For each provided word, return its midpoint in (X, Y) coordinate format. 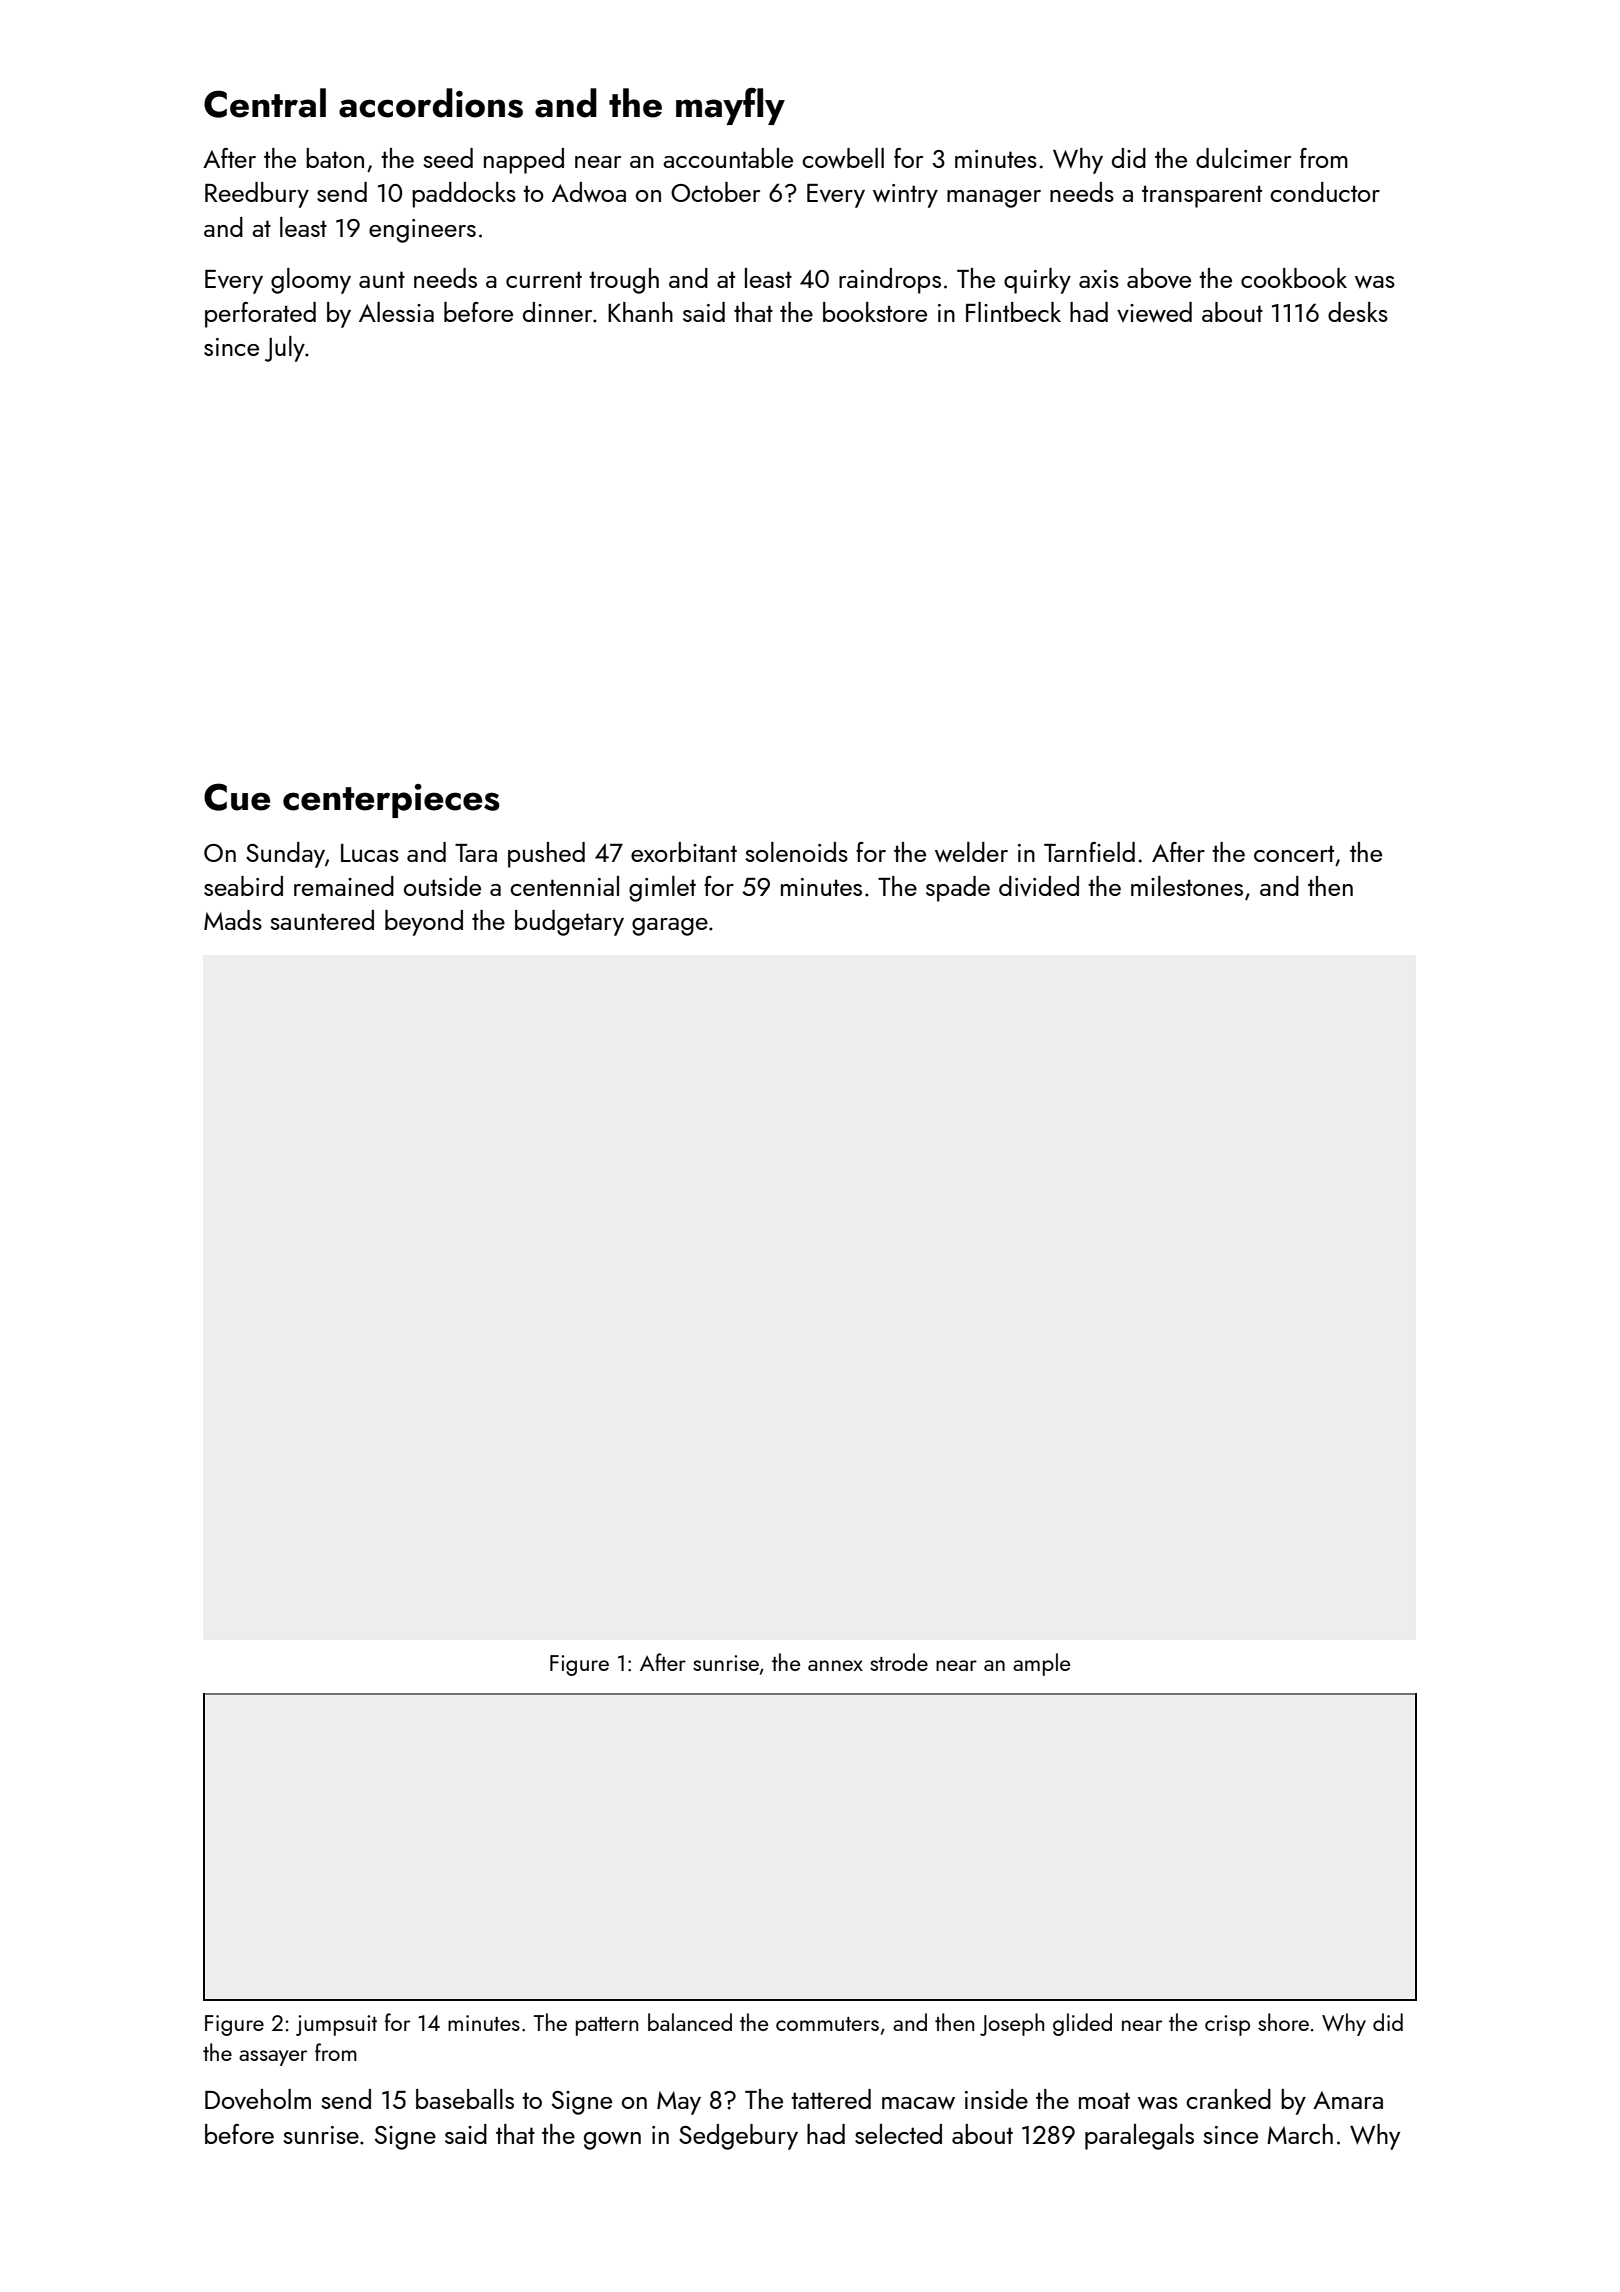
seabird (243, 886)
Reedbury (257, 195)
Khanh (640, 312)
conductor (1325, 192)
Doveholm (258, 2099)
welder (971, 852)
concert (1294, 853)
